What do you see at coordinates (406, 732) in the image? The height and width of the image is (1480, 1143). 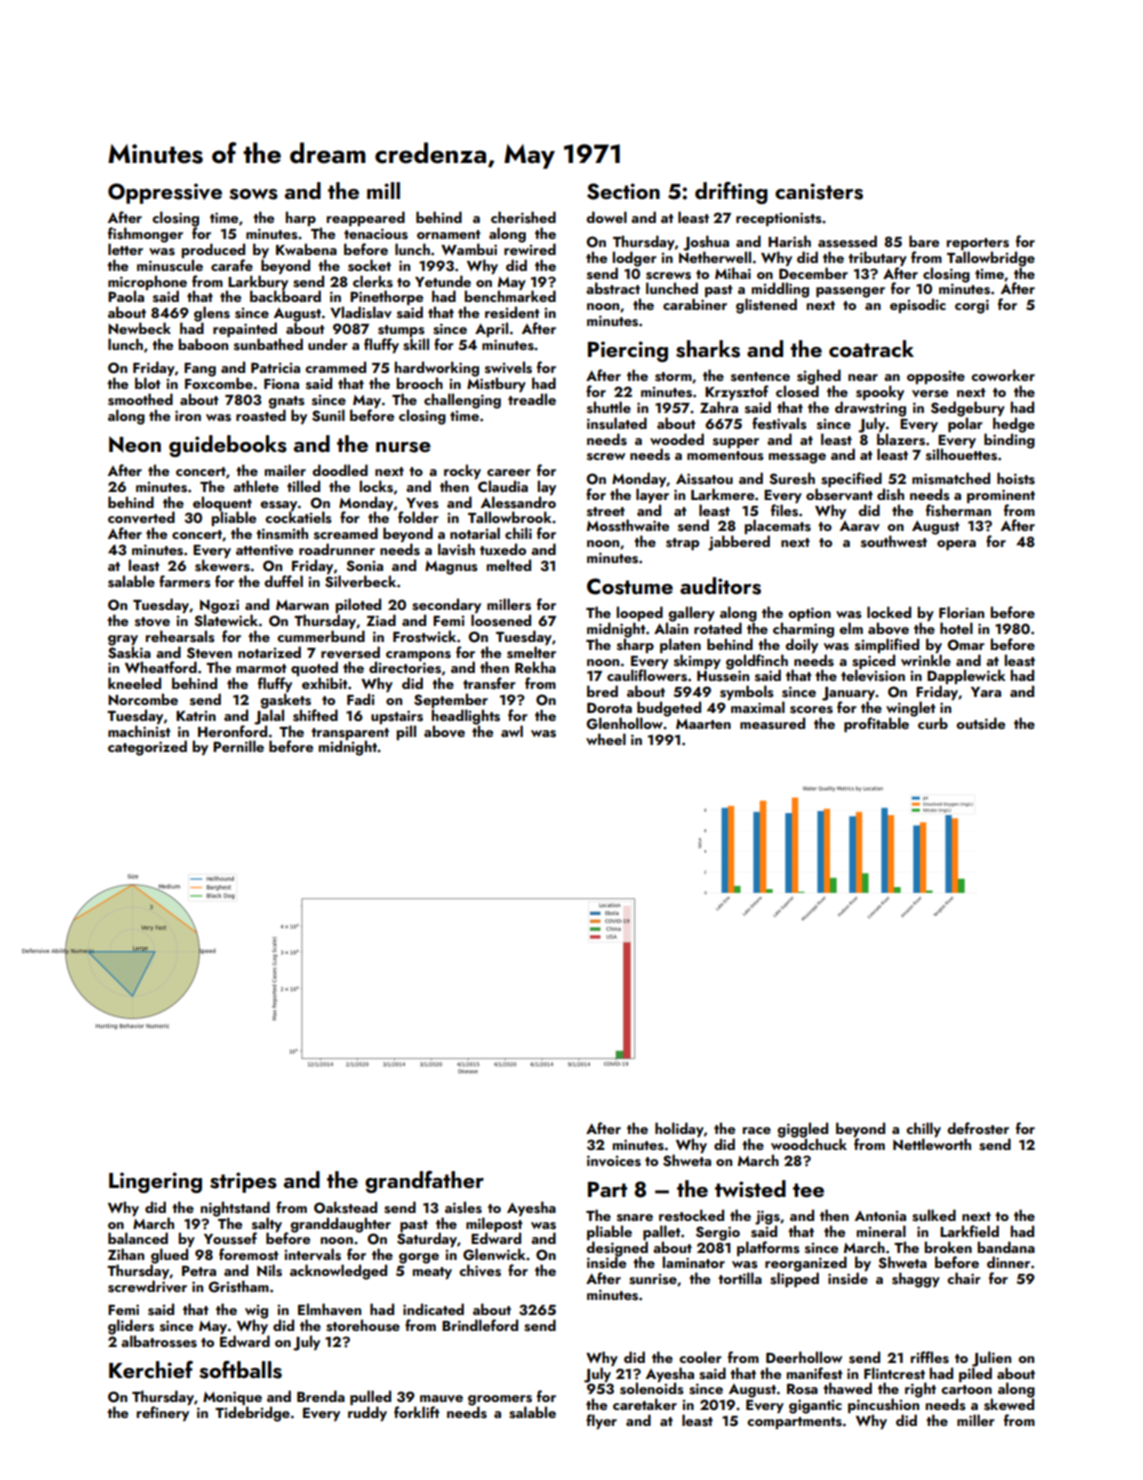 I see `pill` at bounding box center [406, 732].
